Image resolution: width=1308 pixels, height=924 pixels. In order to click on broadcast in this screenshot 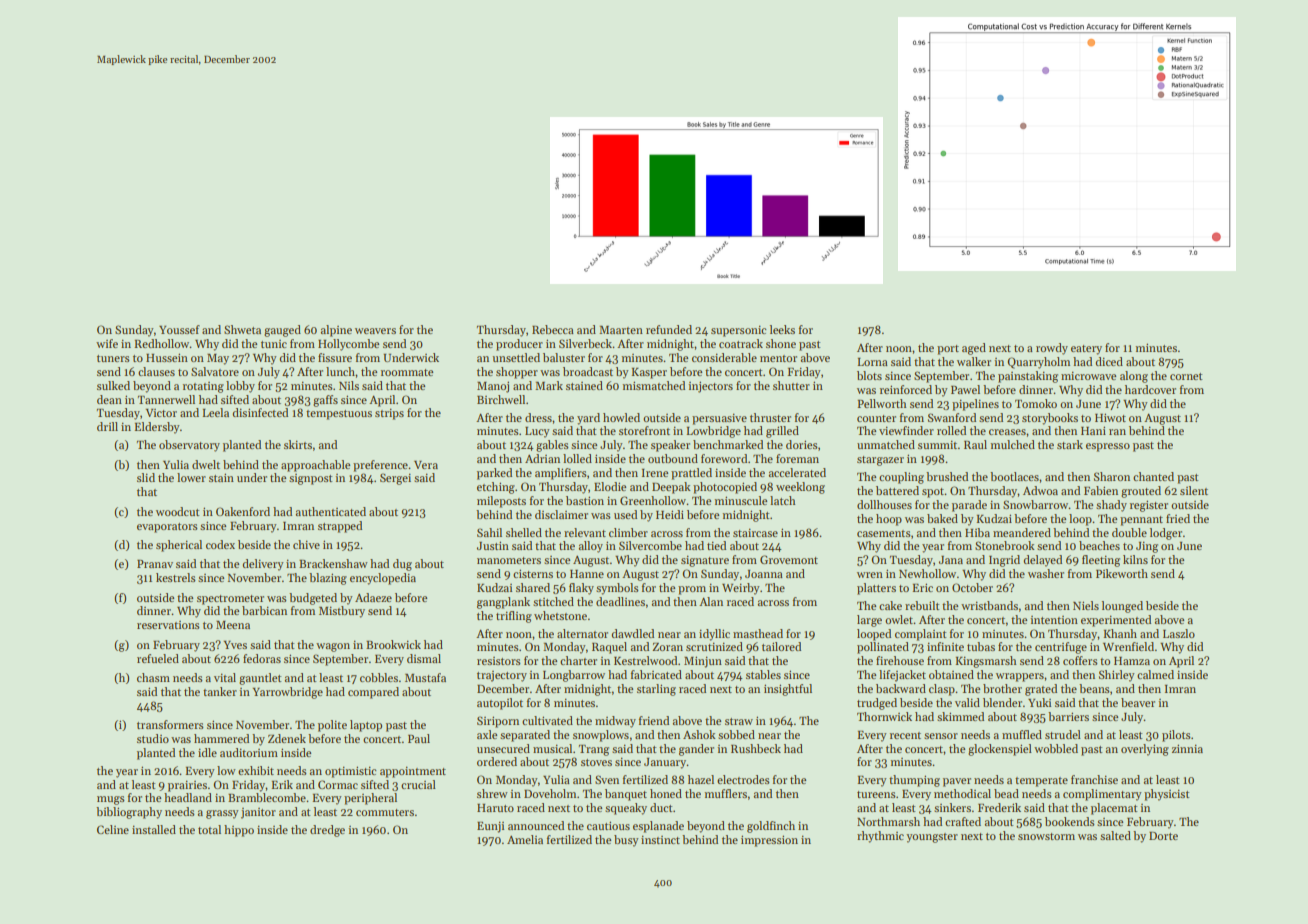, I will do `click(588, 371)`.
